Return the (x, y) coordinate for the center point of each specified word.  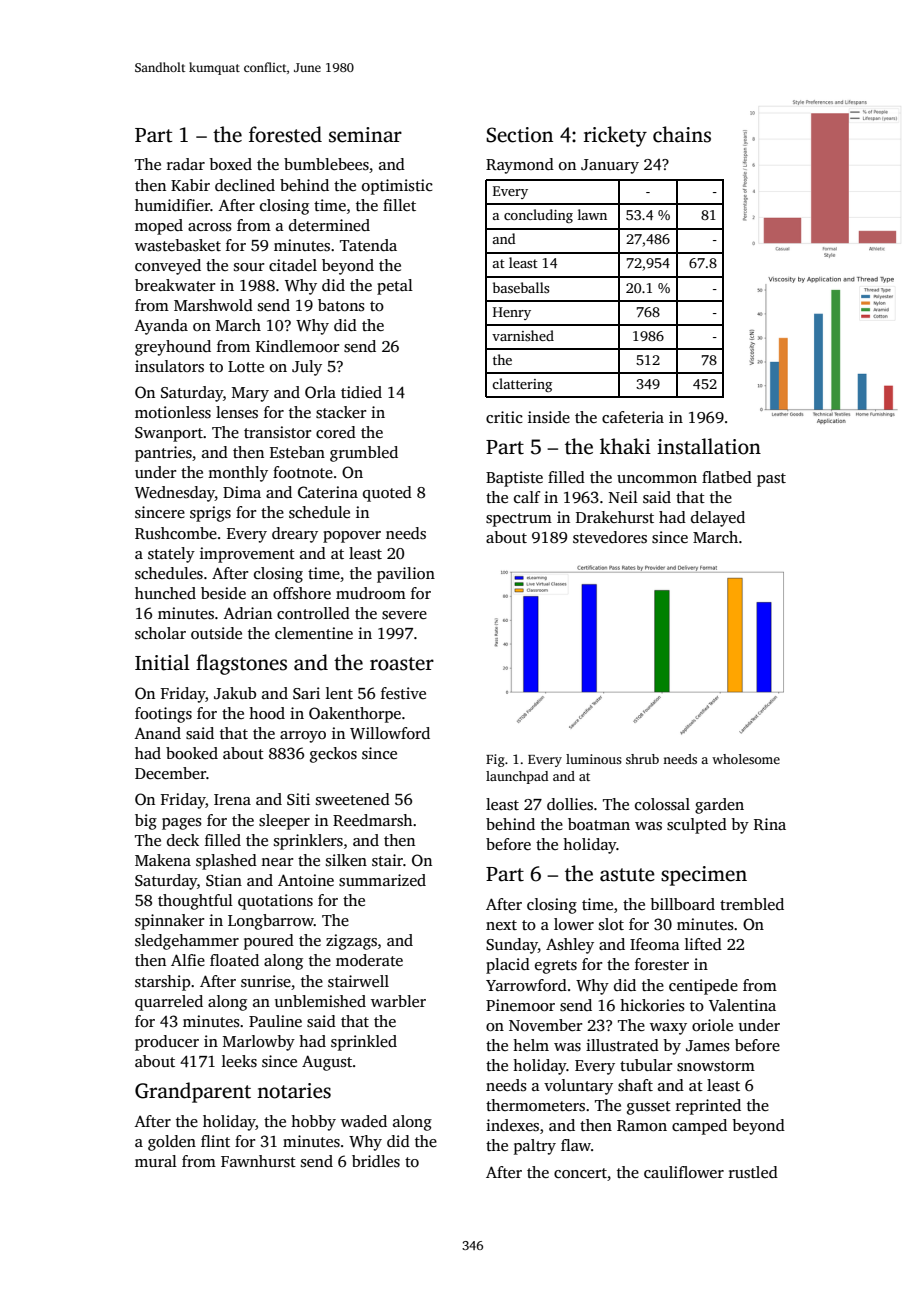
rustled (753, 1172)
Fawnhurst (258, 1161)
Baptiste (514, 479)
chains (682, 134)
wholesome (746, 759)
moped (159, 227)
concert (580, 1173)
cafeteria (633, 417)
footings (163, 715)
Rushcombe (176, 533)
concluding (538, 216)
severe (404, 615)
